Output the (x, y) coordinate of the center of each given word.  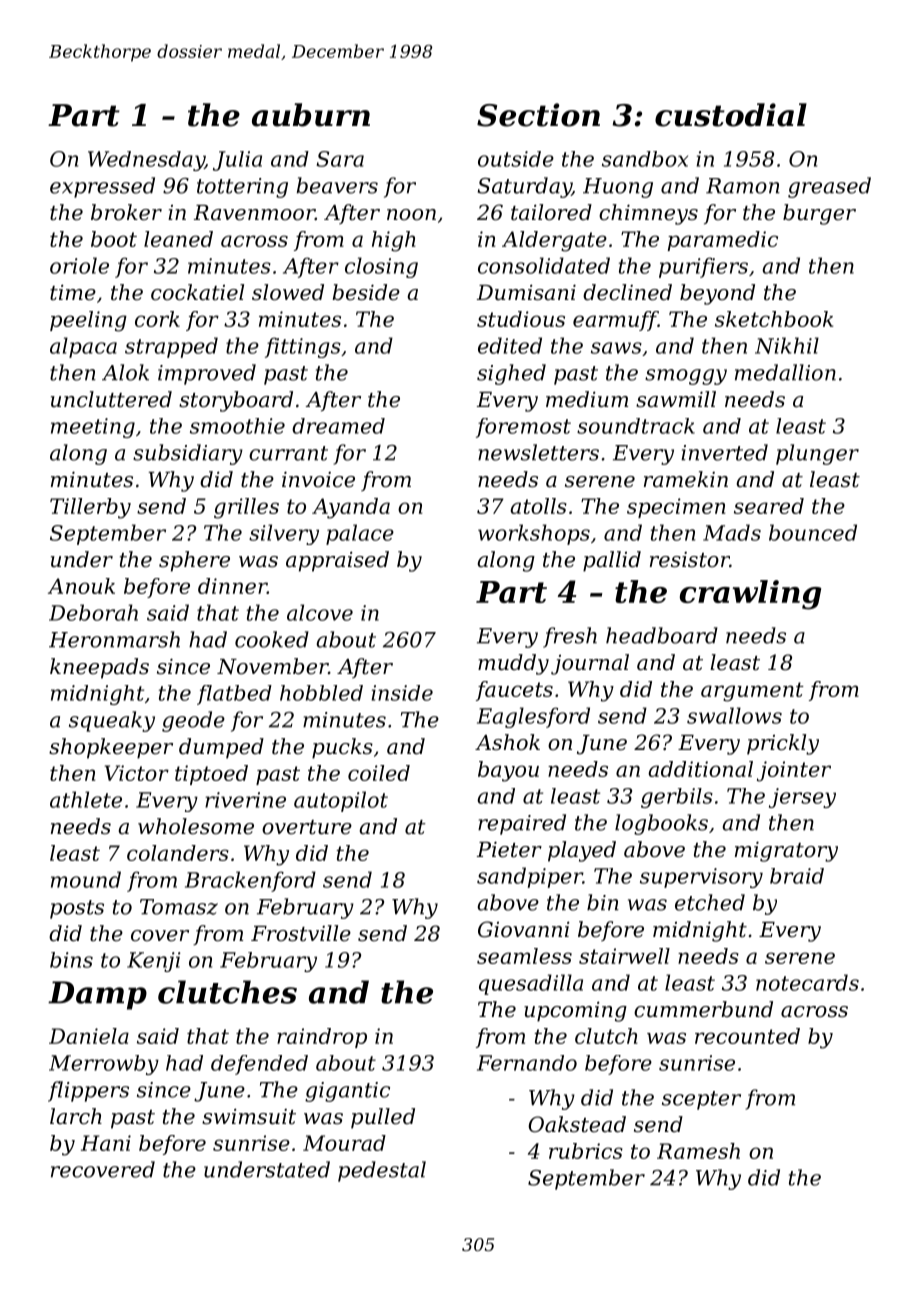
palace (360, 534)
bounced (813, 532)
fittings (303, 347)
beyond (717, 294)
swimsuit (249, 1116)
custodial (731, 115)
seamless (524, 956)
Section (538, 115)
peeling (88, 321)
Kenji (153, 962)
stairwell (624, 956)
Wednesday (146, 161)
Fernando (527, 1063)
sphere (194, 561)
